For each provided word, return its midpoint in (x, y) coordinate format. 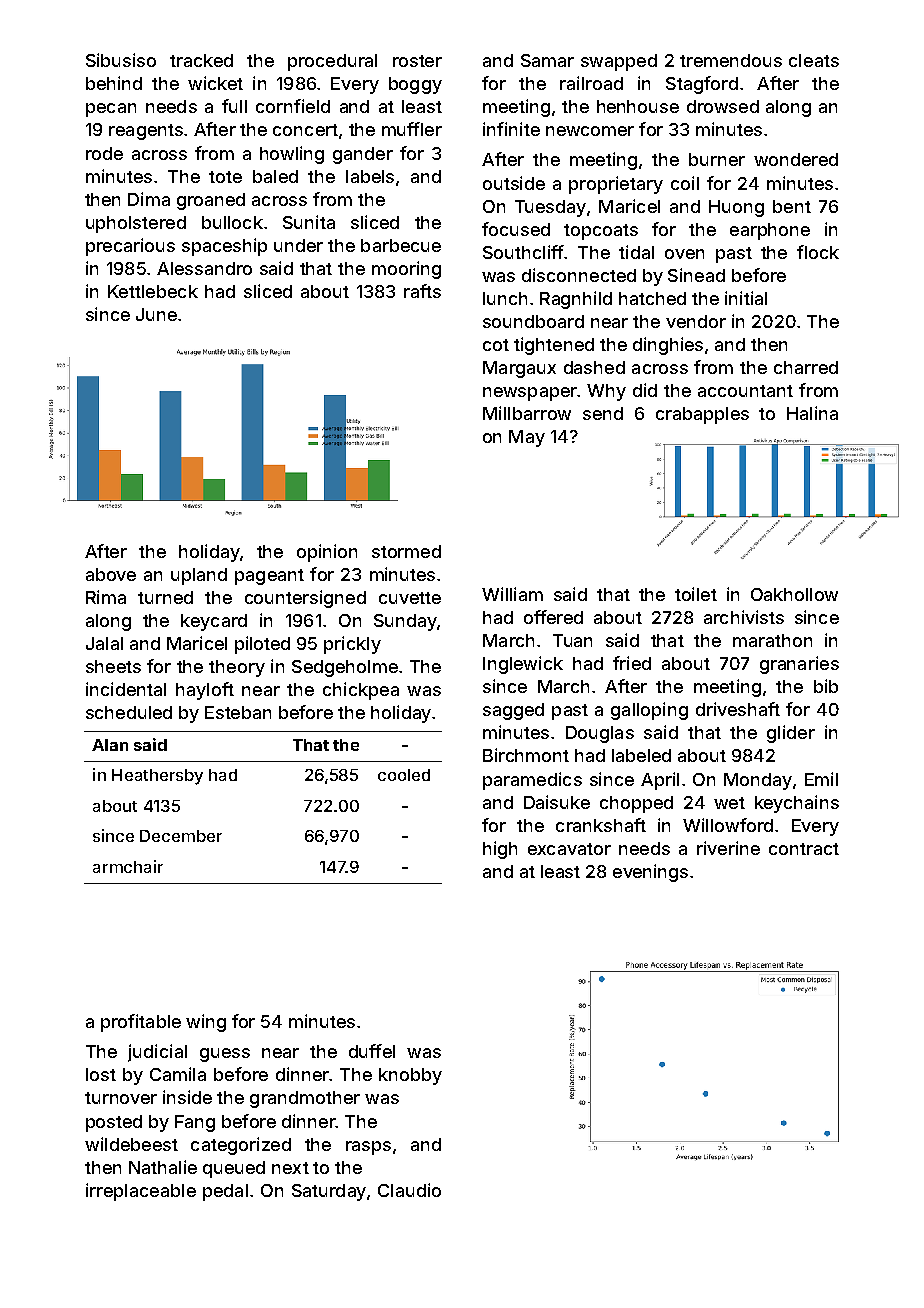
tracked (201, 60)
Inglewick (523, 665)
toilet (696, 594)
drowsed (723, 106)
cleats (814, 60)
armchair (128, 866)
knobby (410, 1076)
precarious (130, 247)
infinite (511, 129)
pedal (225, 1192)
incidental (126, 689)
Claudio (409, 1190)
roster (417, 61)
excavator (569, 849)
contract (804, 849)
